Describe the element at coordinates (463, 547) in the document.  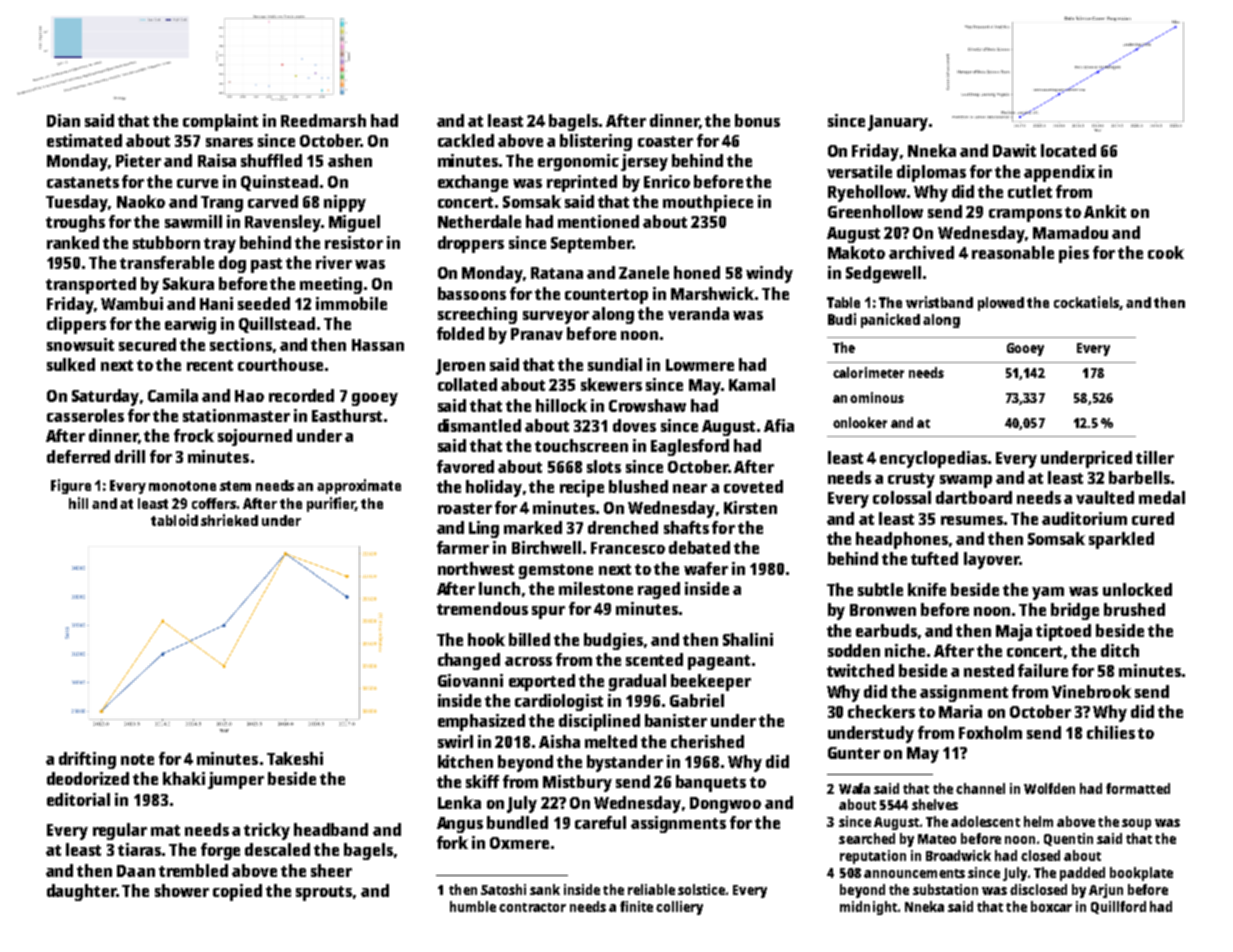
I see `farmer` at that location.
